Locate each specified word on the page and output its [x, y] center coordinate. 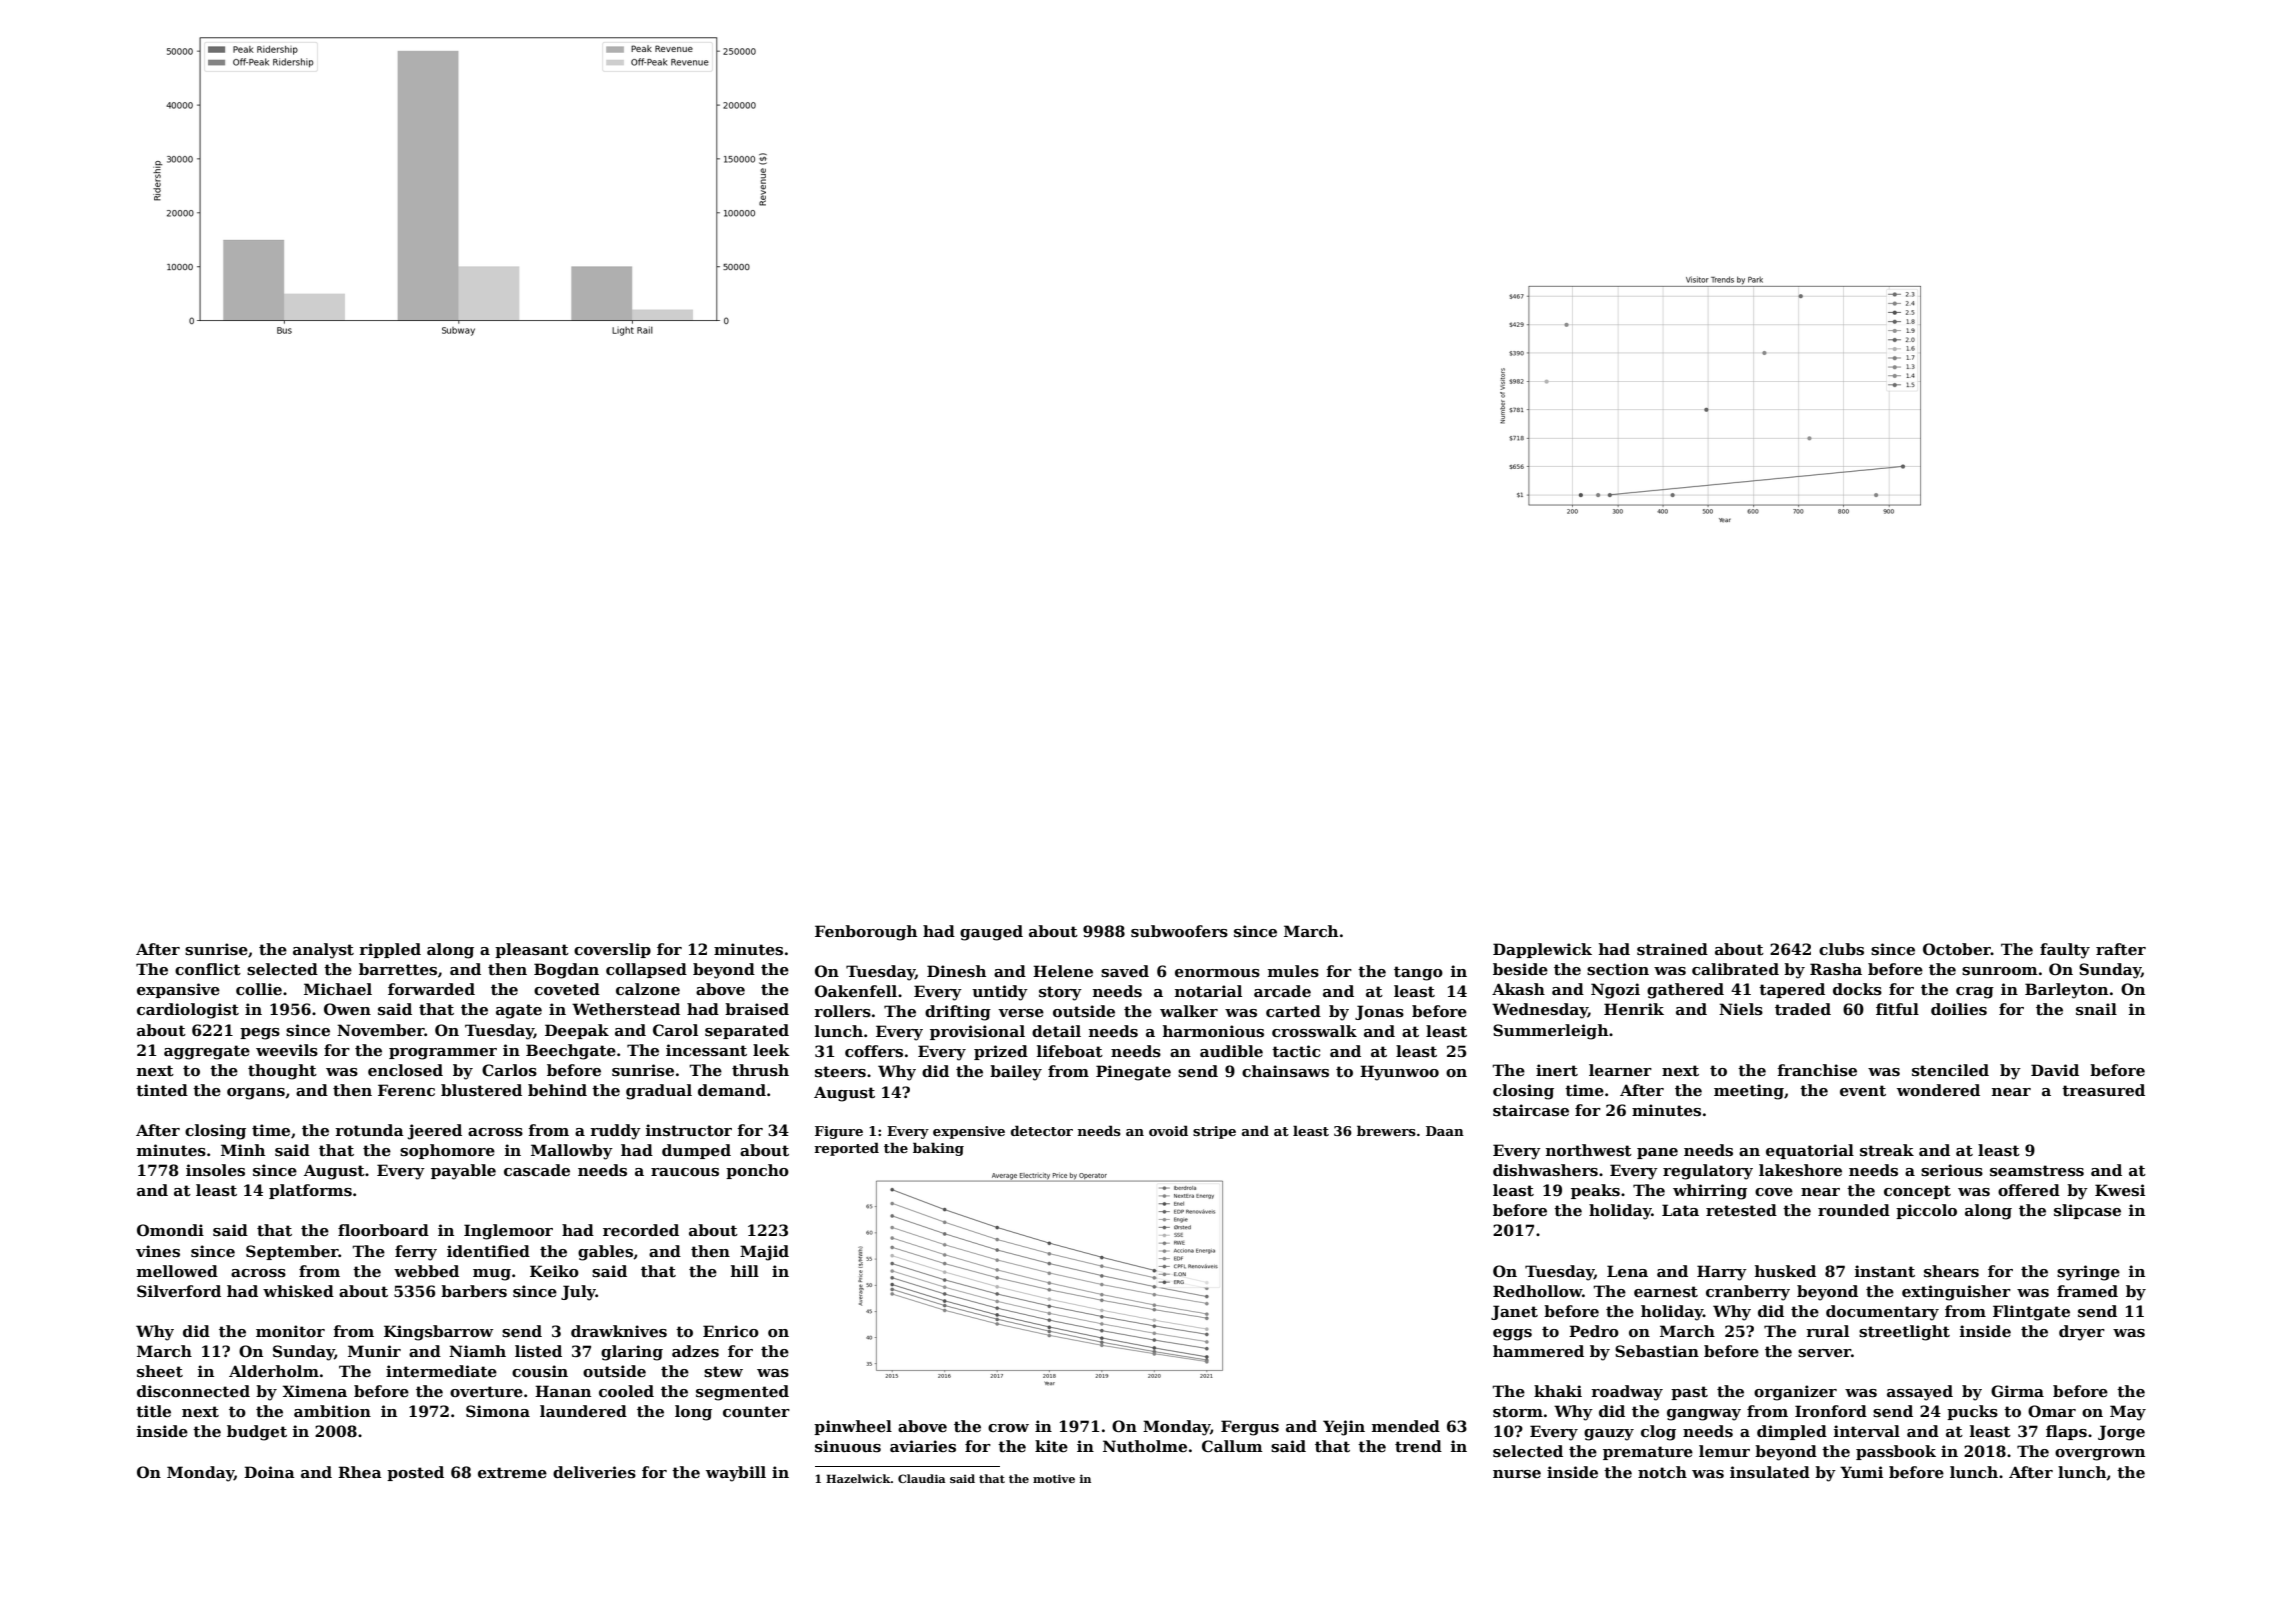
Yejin [1344, 1428]
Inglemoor [508, 1232]
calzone [648, 989]
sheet [160, 1371]
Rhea [360, 1472]
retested [1741, 1210]
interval [1867, 1431]
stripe [1214, 1132]
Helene [1063, 971]
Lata [1680, 1210]
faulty [2065, 951]
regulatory [1708, 1172]
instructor [689, 1130]
